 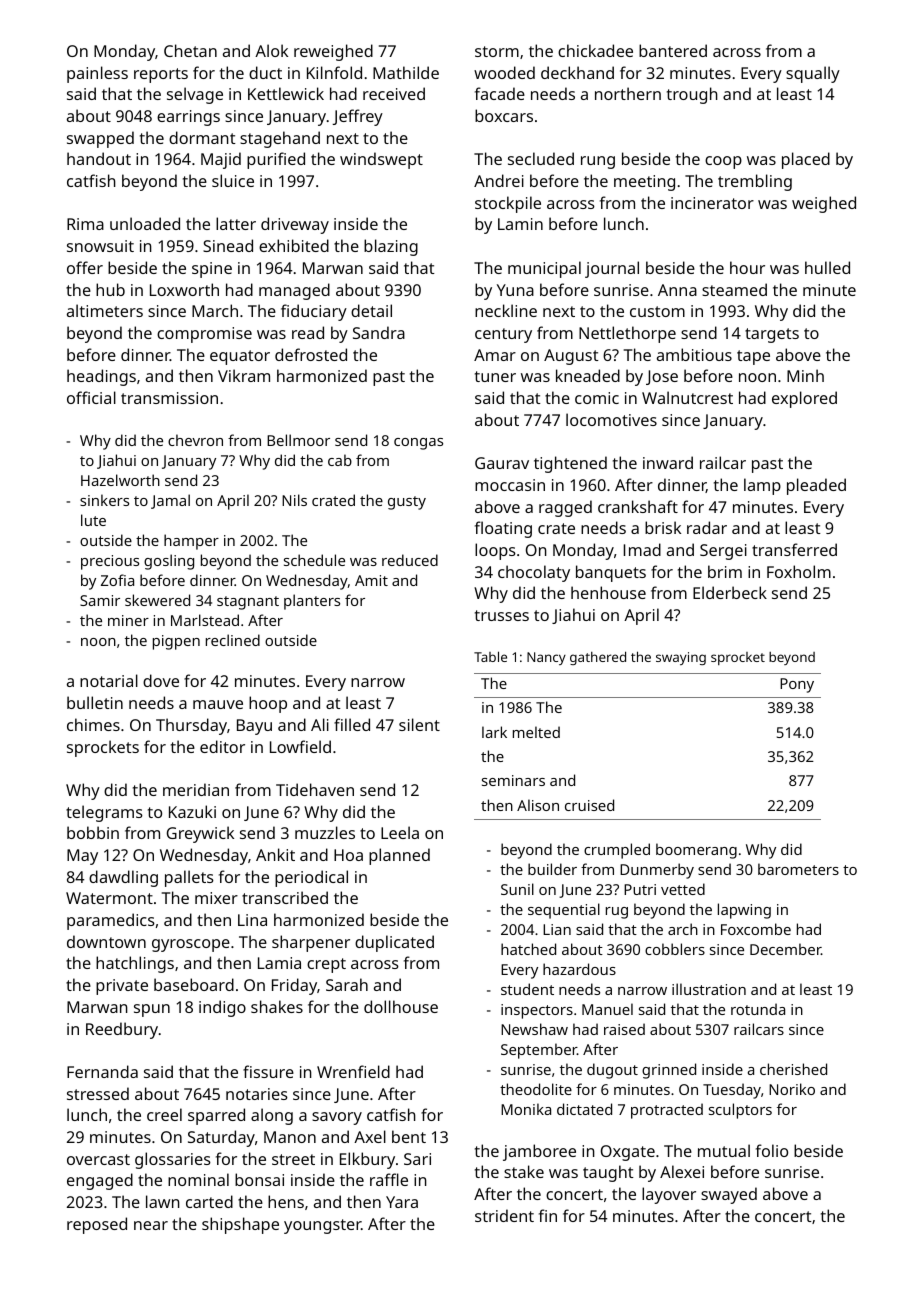 What do you see at coordinates (681, 658) in the page?
I see `swaying` at bounding box center [681, 658].
